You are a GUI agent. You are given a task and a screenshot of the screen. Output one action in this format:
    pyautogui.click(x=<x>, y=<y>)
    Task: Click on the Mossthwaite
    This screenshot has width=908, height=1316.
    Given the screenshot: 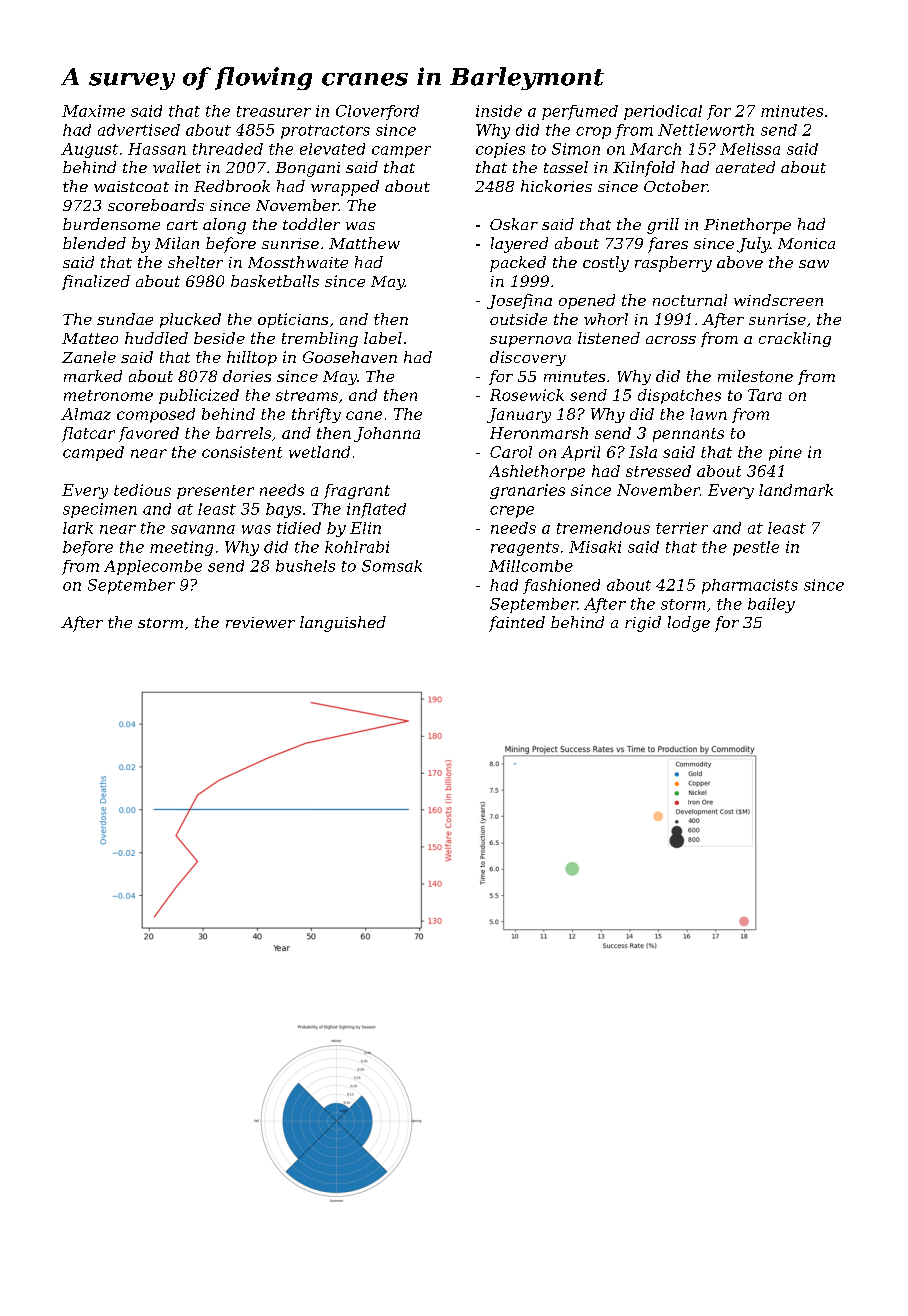 What is the action you would take?
    pyautogui.click(x=298, y=262)
